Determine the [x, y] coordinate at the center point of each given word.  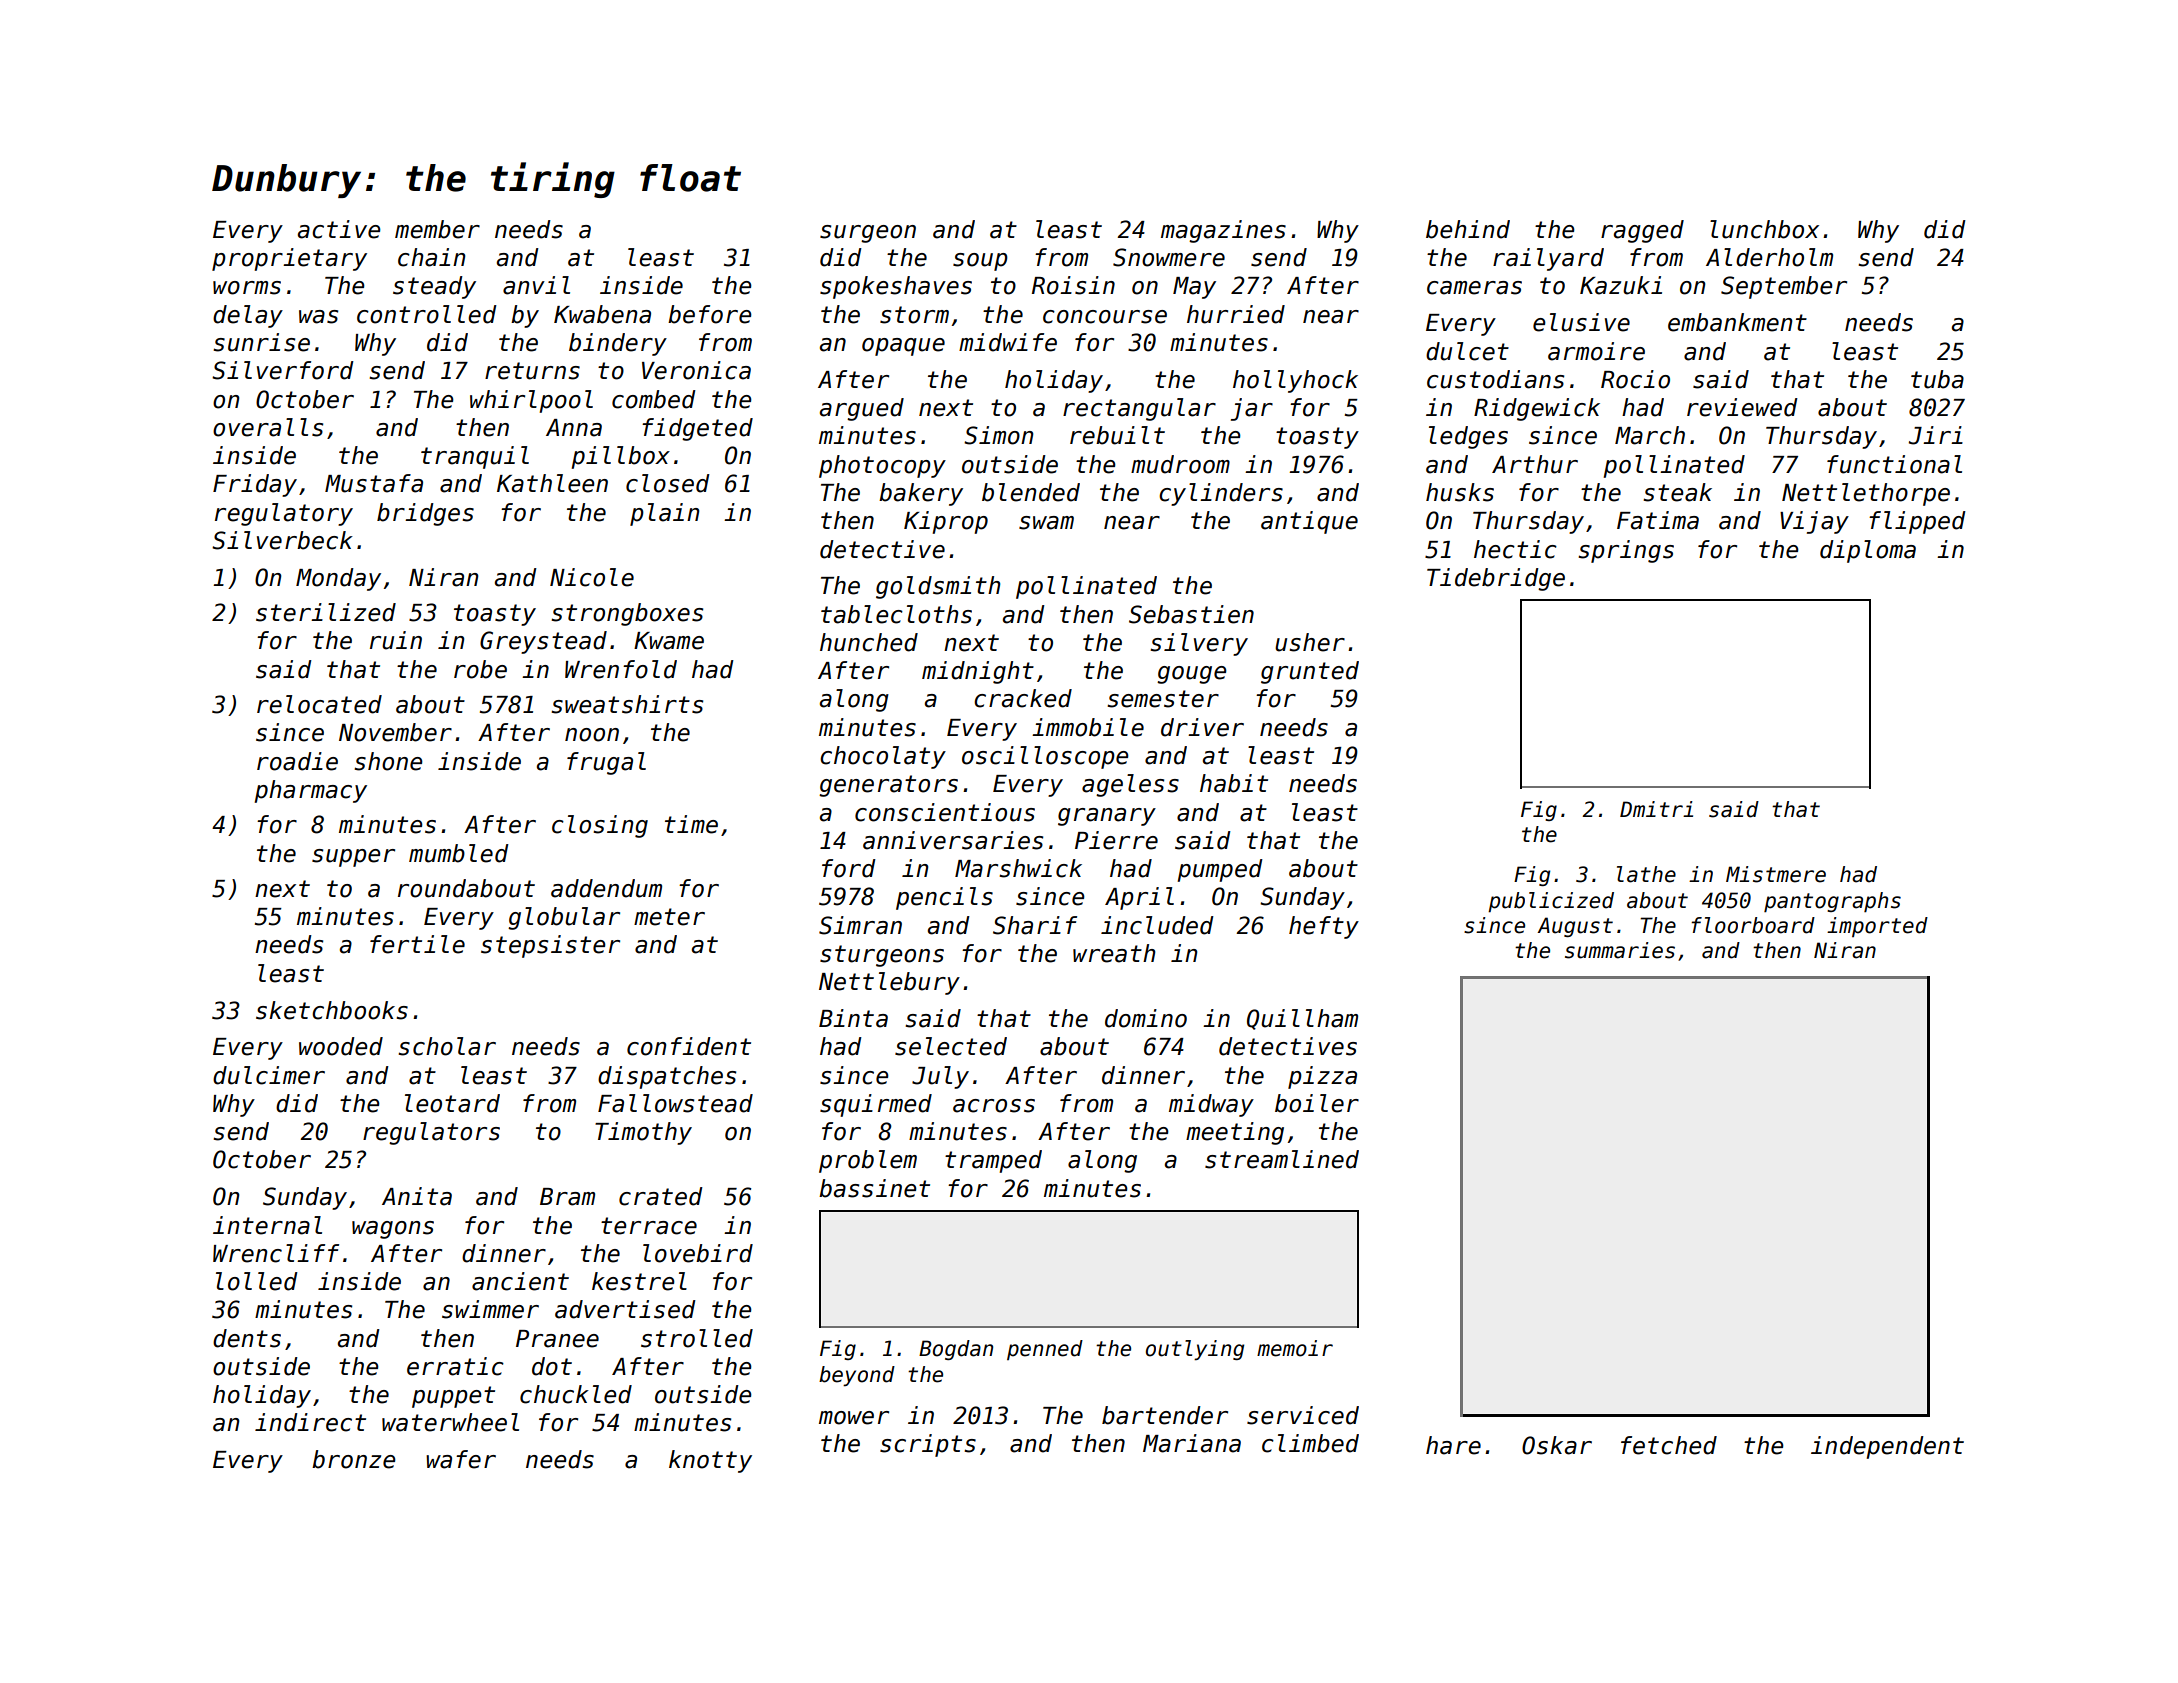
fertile [417, 944]
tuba [1937, 379]
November [395, 732]
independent [1887, 1447]
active [339, 229]
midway [1211, 1105]
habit [1234, 783]
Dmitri [1656, 809]
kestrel [639, 1281]
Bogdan [956, 1350]
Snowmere [1169, 257]
